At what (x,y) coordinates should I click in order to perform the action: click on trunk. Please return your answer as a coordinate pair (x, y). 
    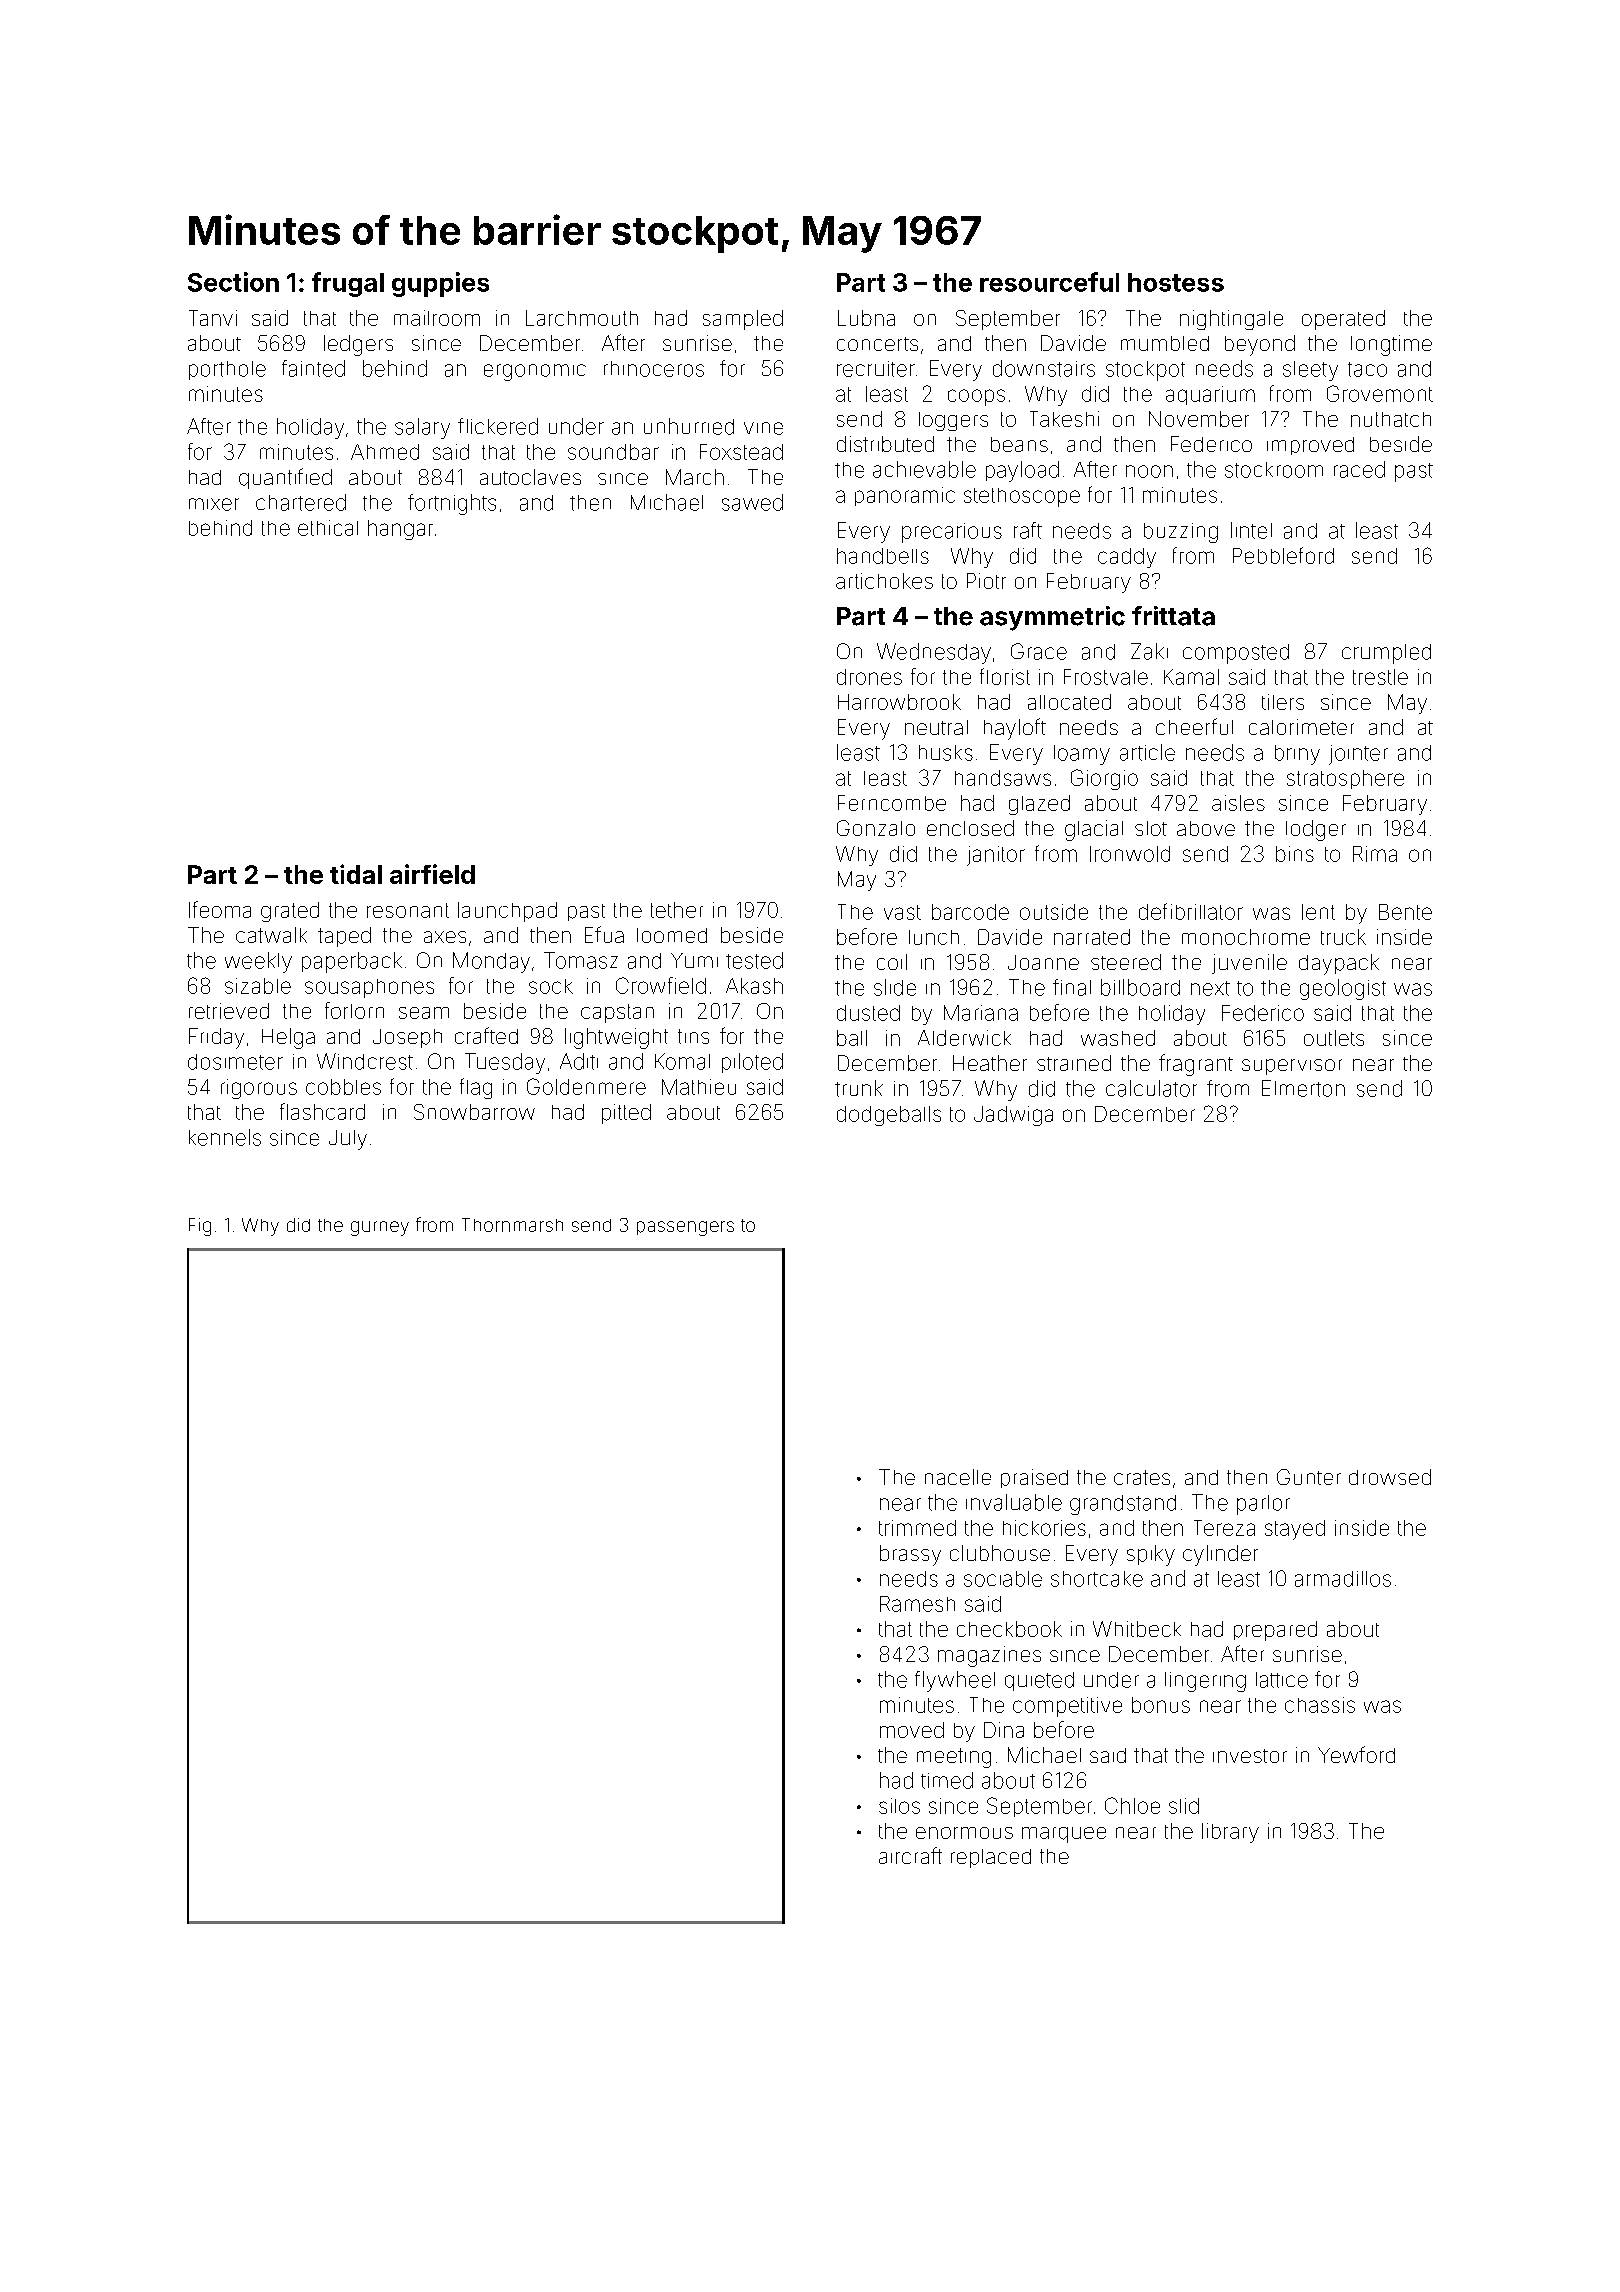
    Looking at the image, I should click on (859, 1088).
